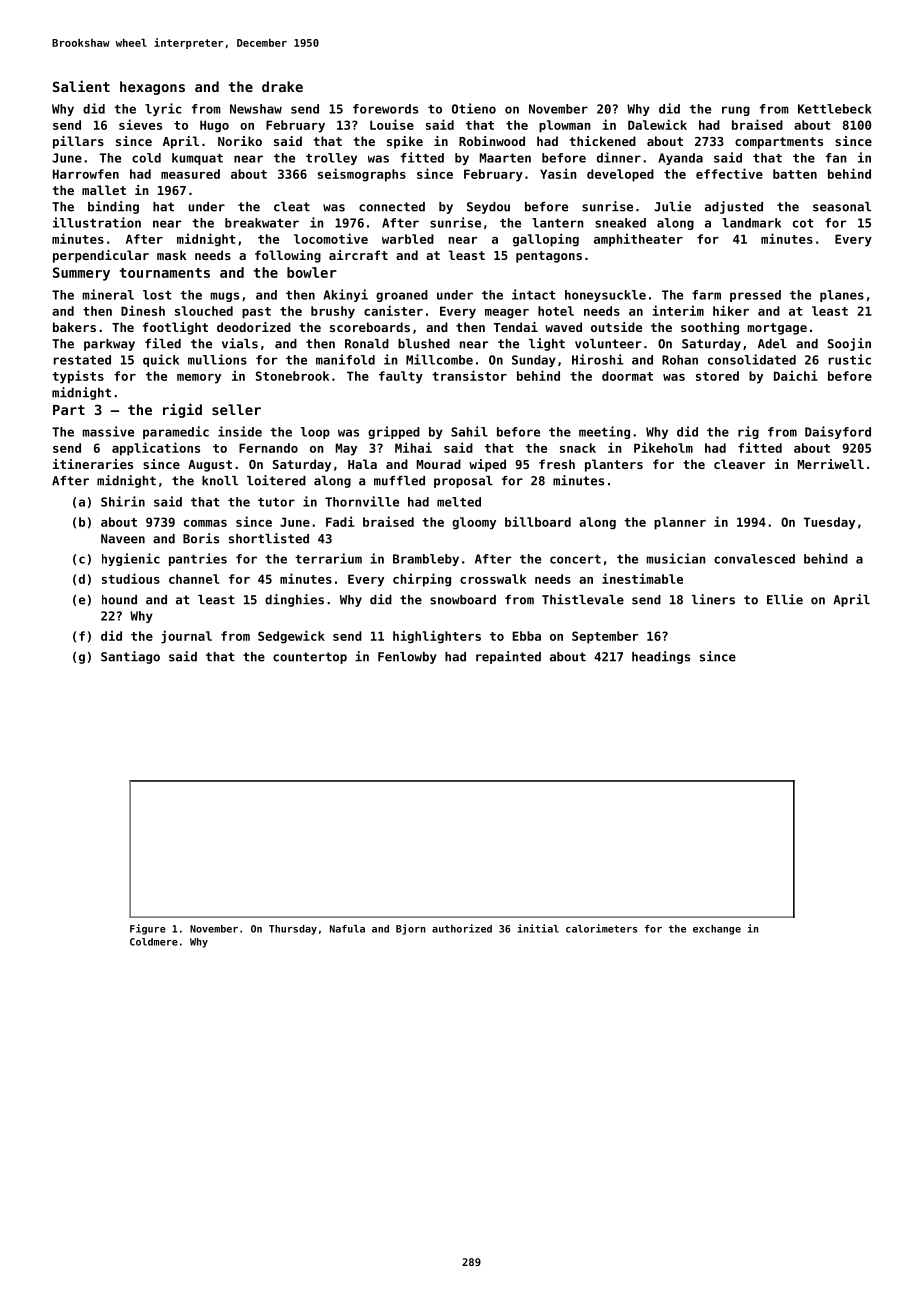 The width and height of the page is (924, 1308). What do you see at coordinates (119, 600) in the page?
I see `hound` at bounding box center [119, 600].
